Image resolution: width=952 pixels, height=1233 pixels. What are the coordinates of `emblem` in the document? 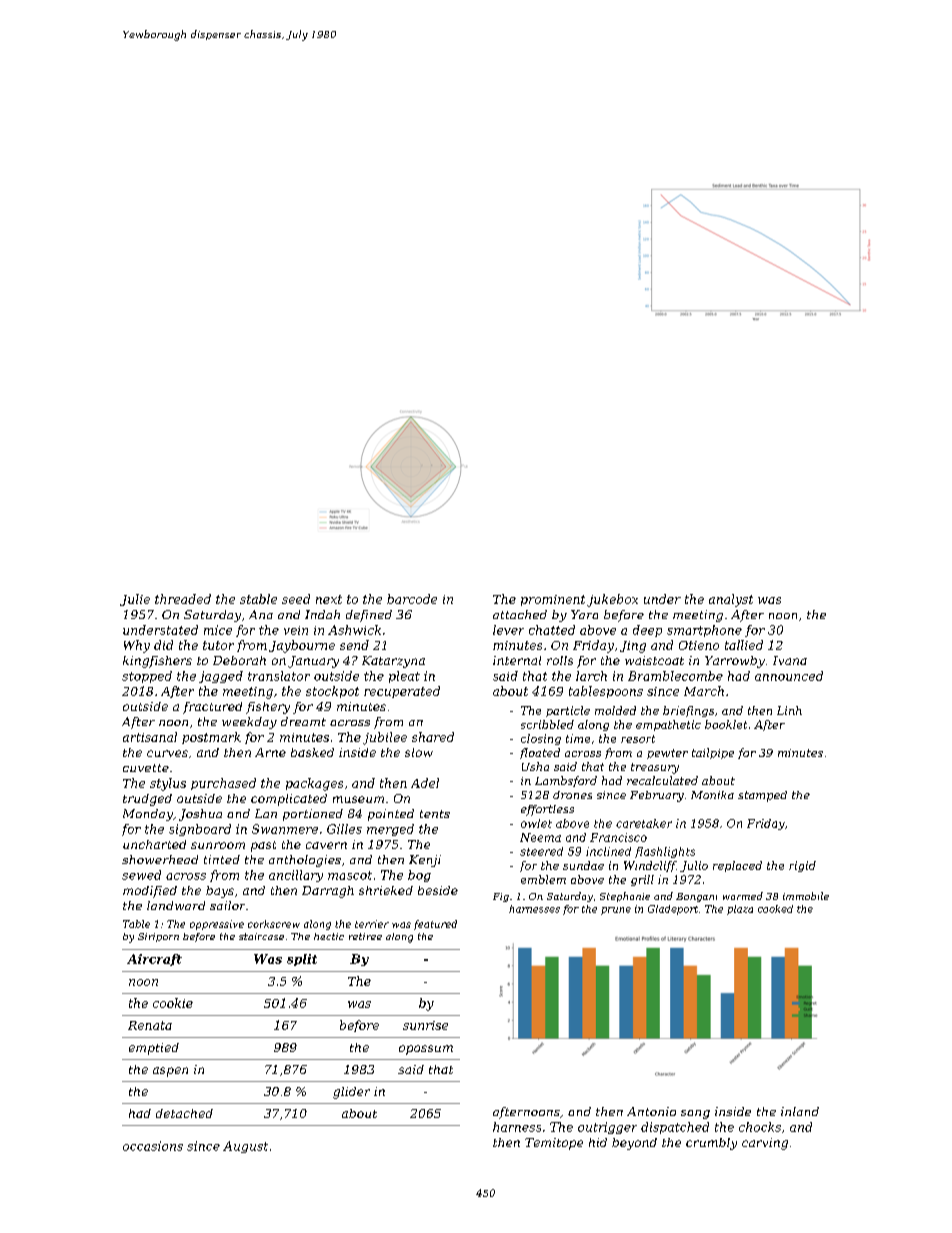 It's located at (543, 879).
